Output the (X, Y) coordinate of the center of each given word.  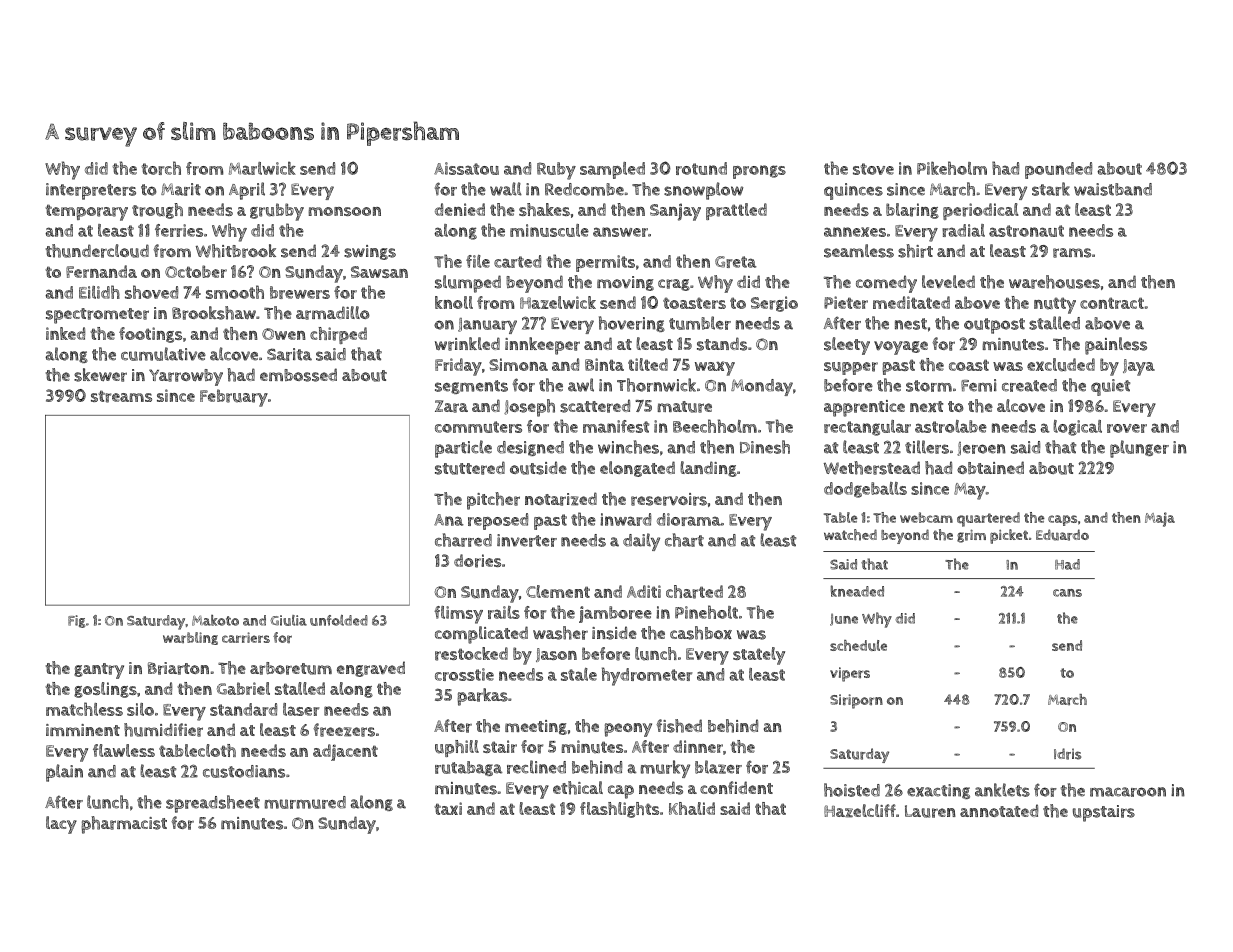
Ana (449, 520)
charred (463, 540)
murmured (305, 802)
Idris (1067, 754)
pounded (1058, 170)
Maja (1160, 519)
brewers (300, 292)
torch (161, 168)
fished (679, 726)
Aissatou (466, 168)
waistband (1113, 189)
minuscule (549, 230)
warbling (190, 638)
